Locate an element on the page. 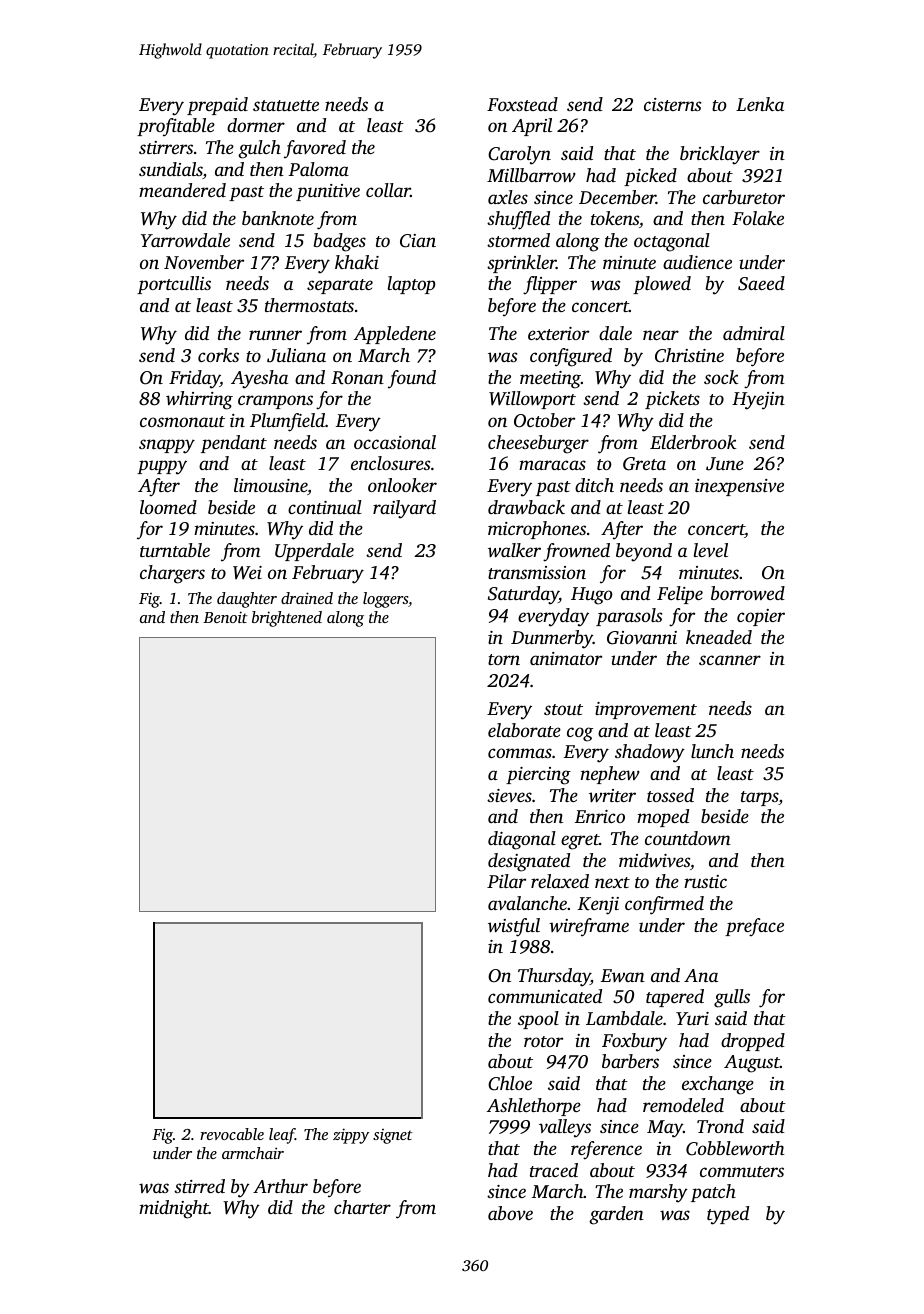 This page has width=924, height=1314. meandered is located at coordinates (182, 190).
